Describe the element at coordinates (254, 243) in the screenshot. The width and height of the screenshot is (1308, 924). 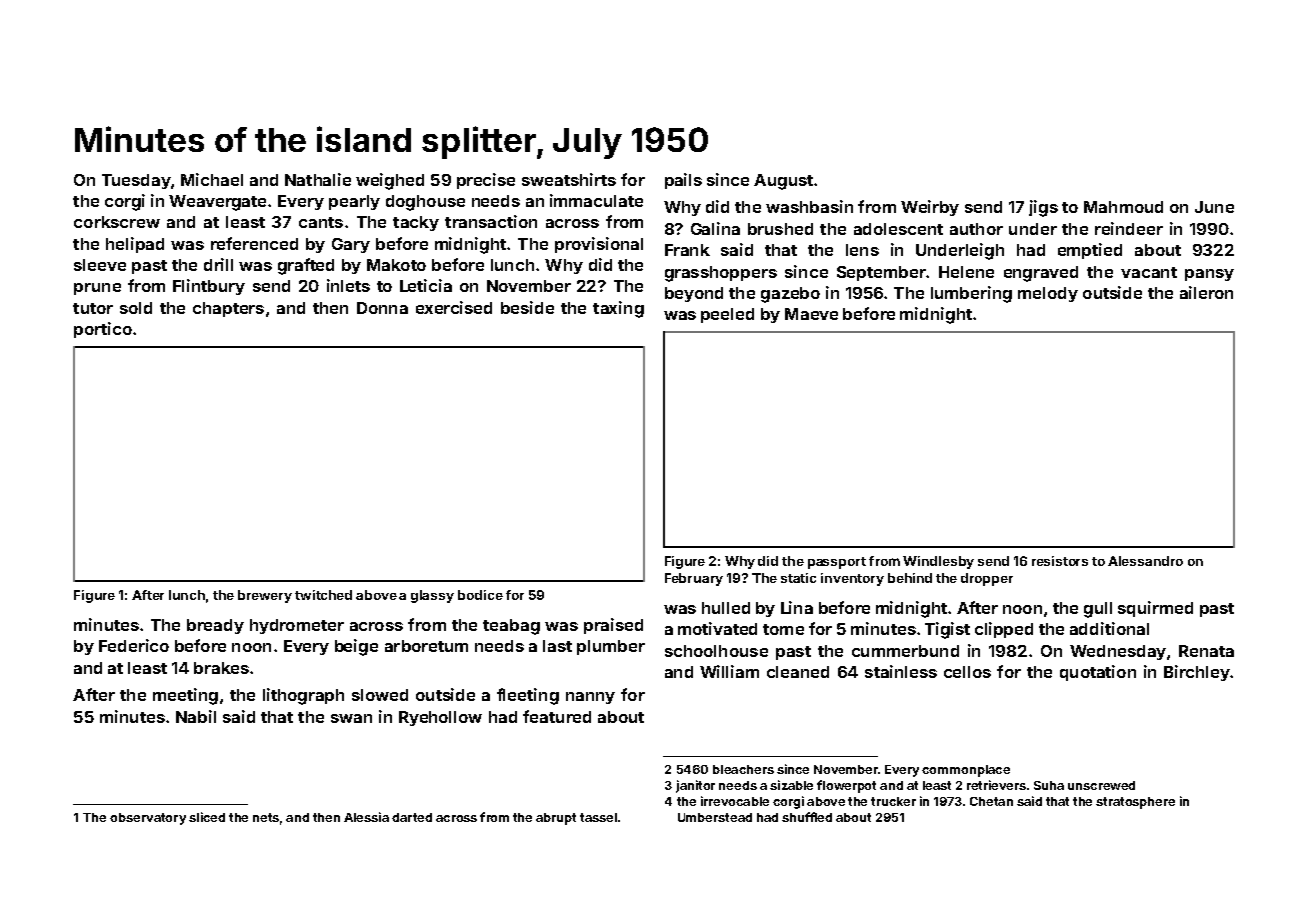
I see `referenced` at that location.
